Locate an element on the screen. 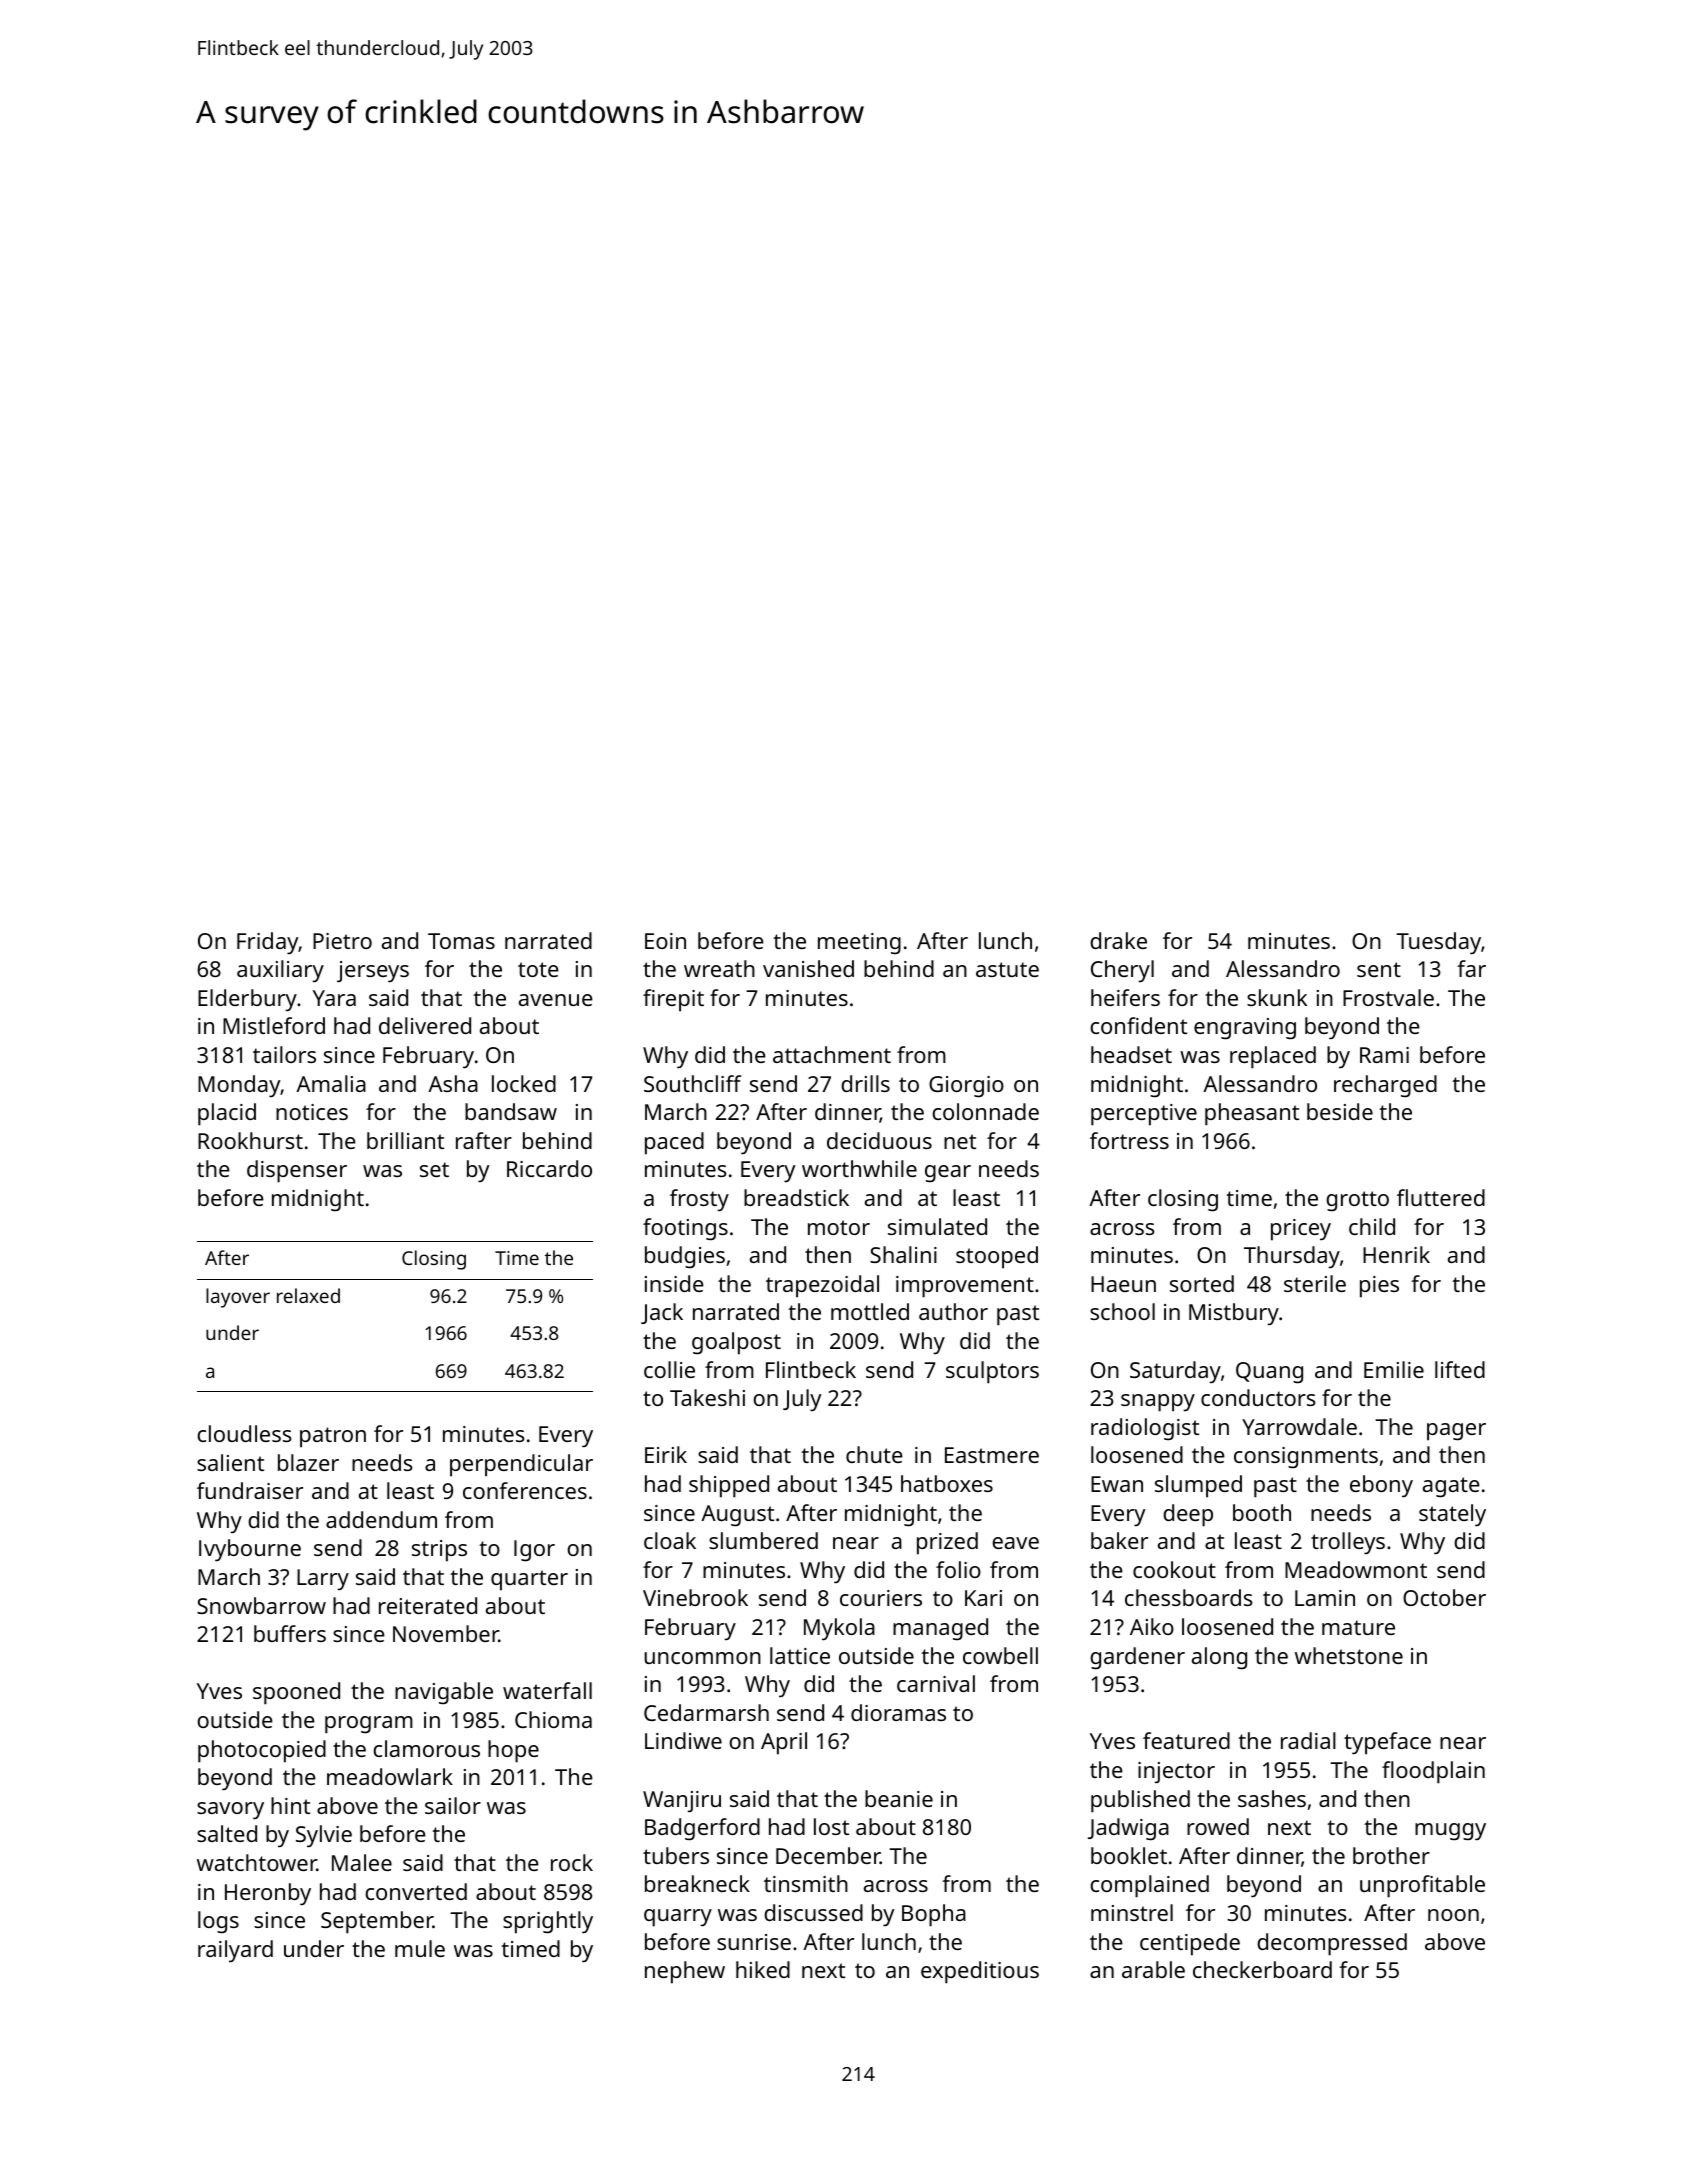 Image resolution: width=1683 pixels, height=2178 pixels. trapezoidal is located at coordinates (822, 1286).
